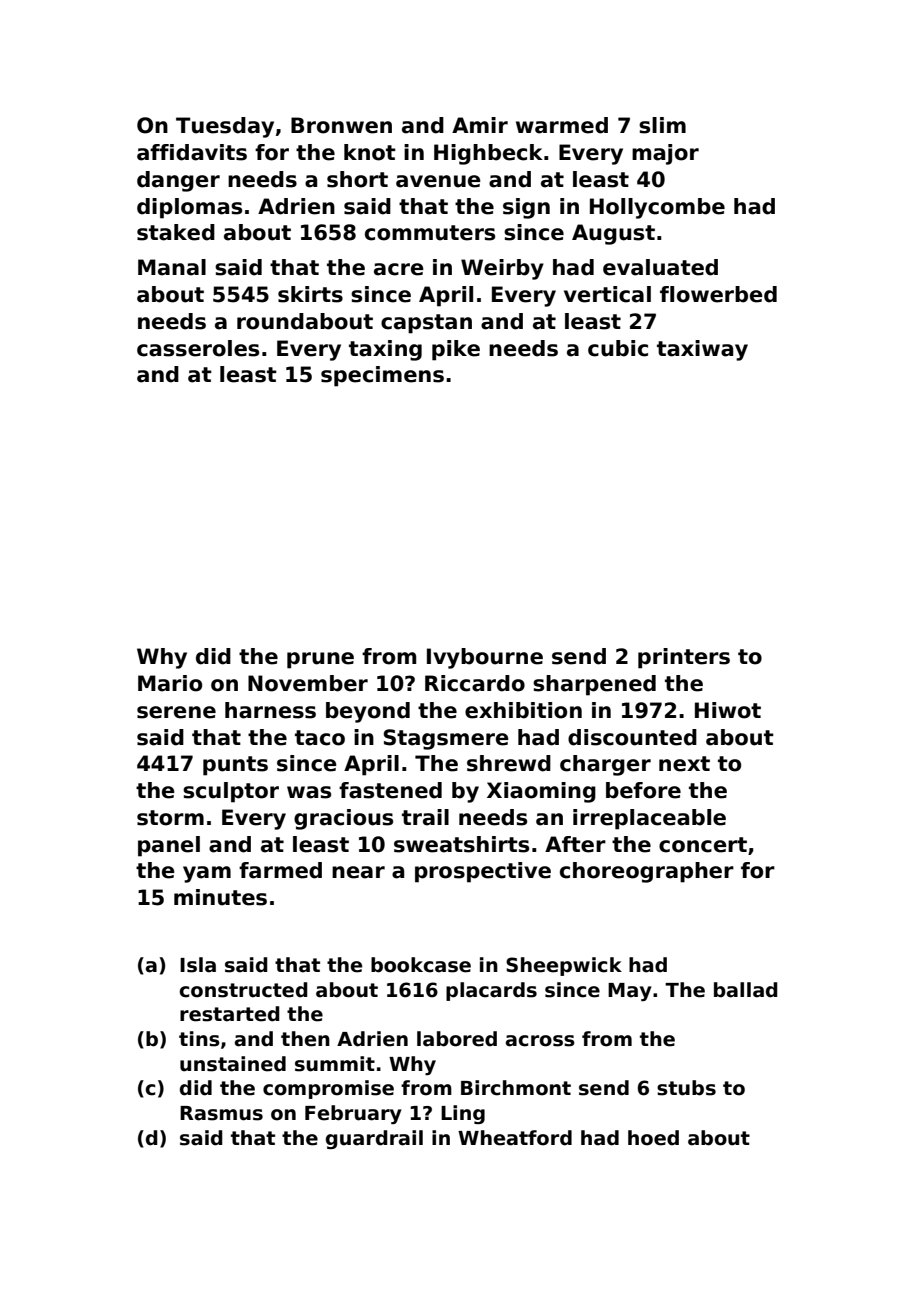  I want to click on yam, so click(207, 874).
